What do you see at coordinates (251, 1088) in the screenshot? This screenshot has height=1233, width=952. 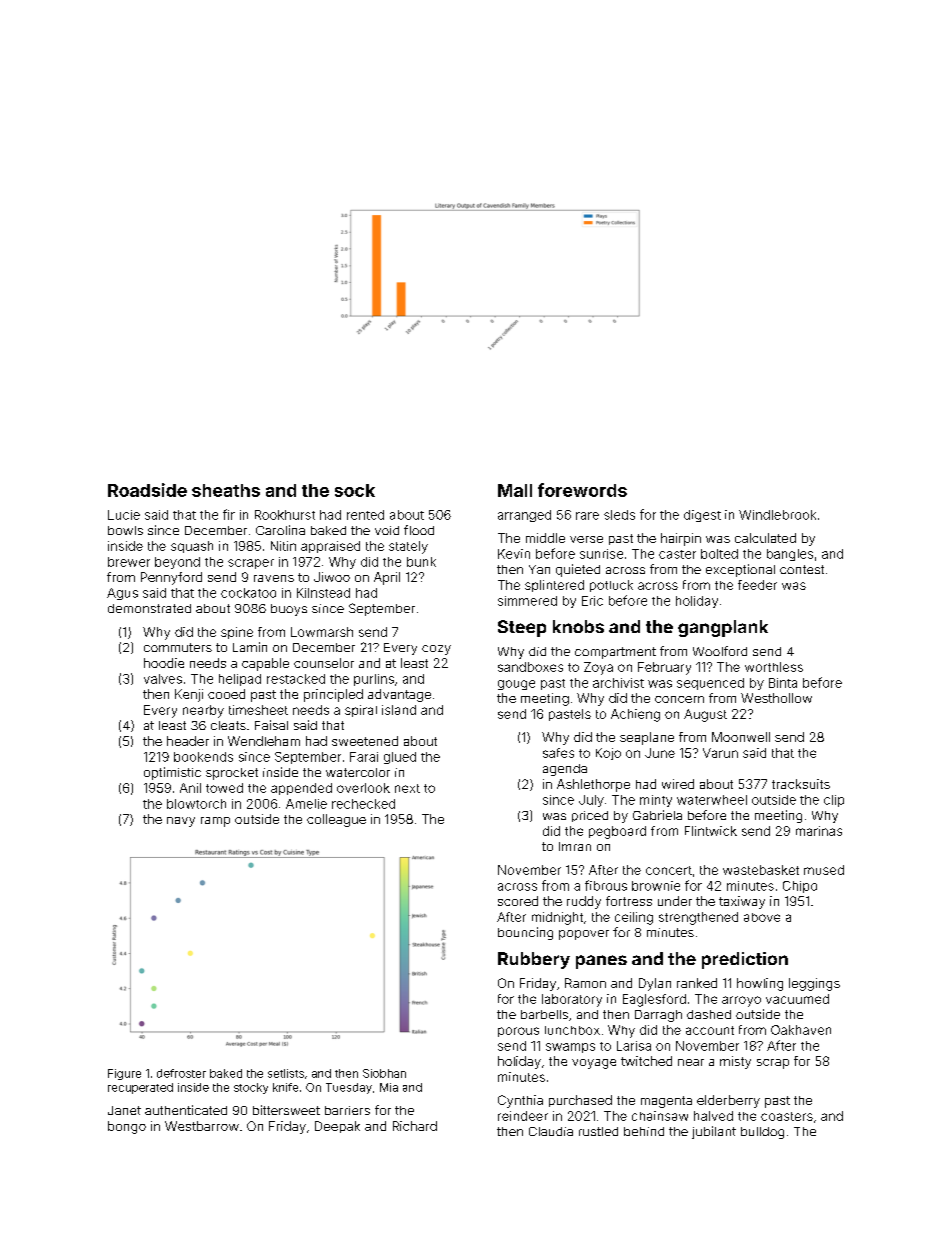 I see `stocky` at bounding box center [251, 1088].
